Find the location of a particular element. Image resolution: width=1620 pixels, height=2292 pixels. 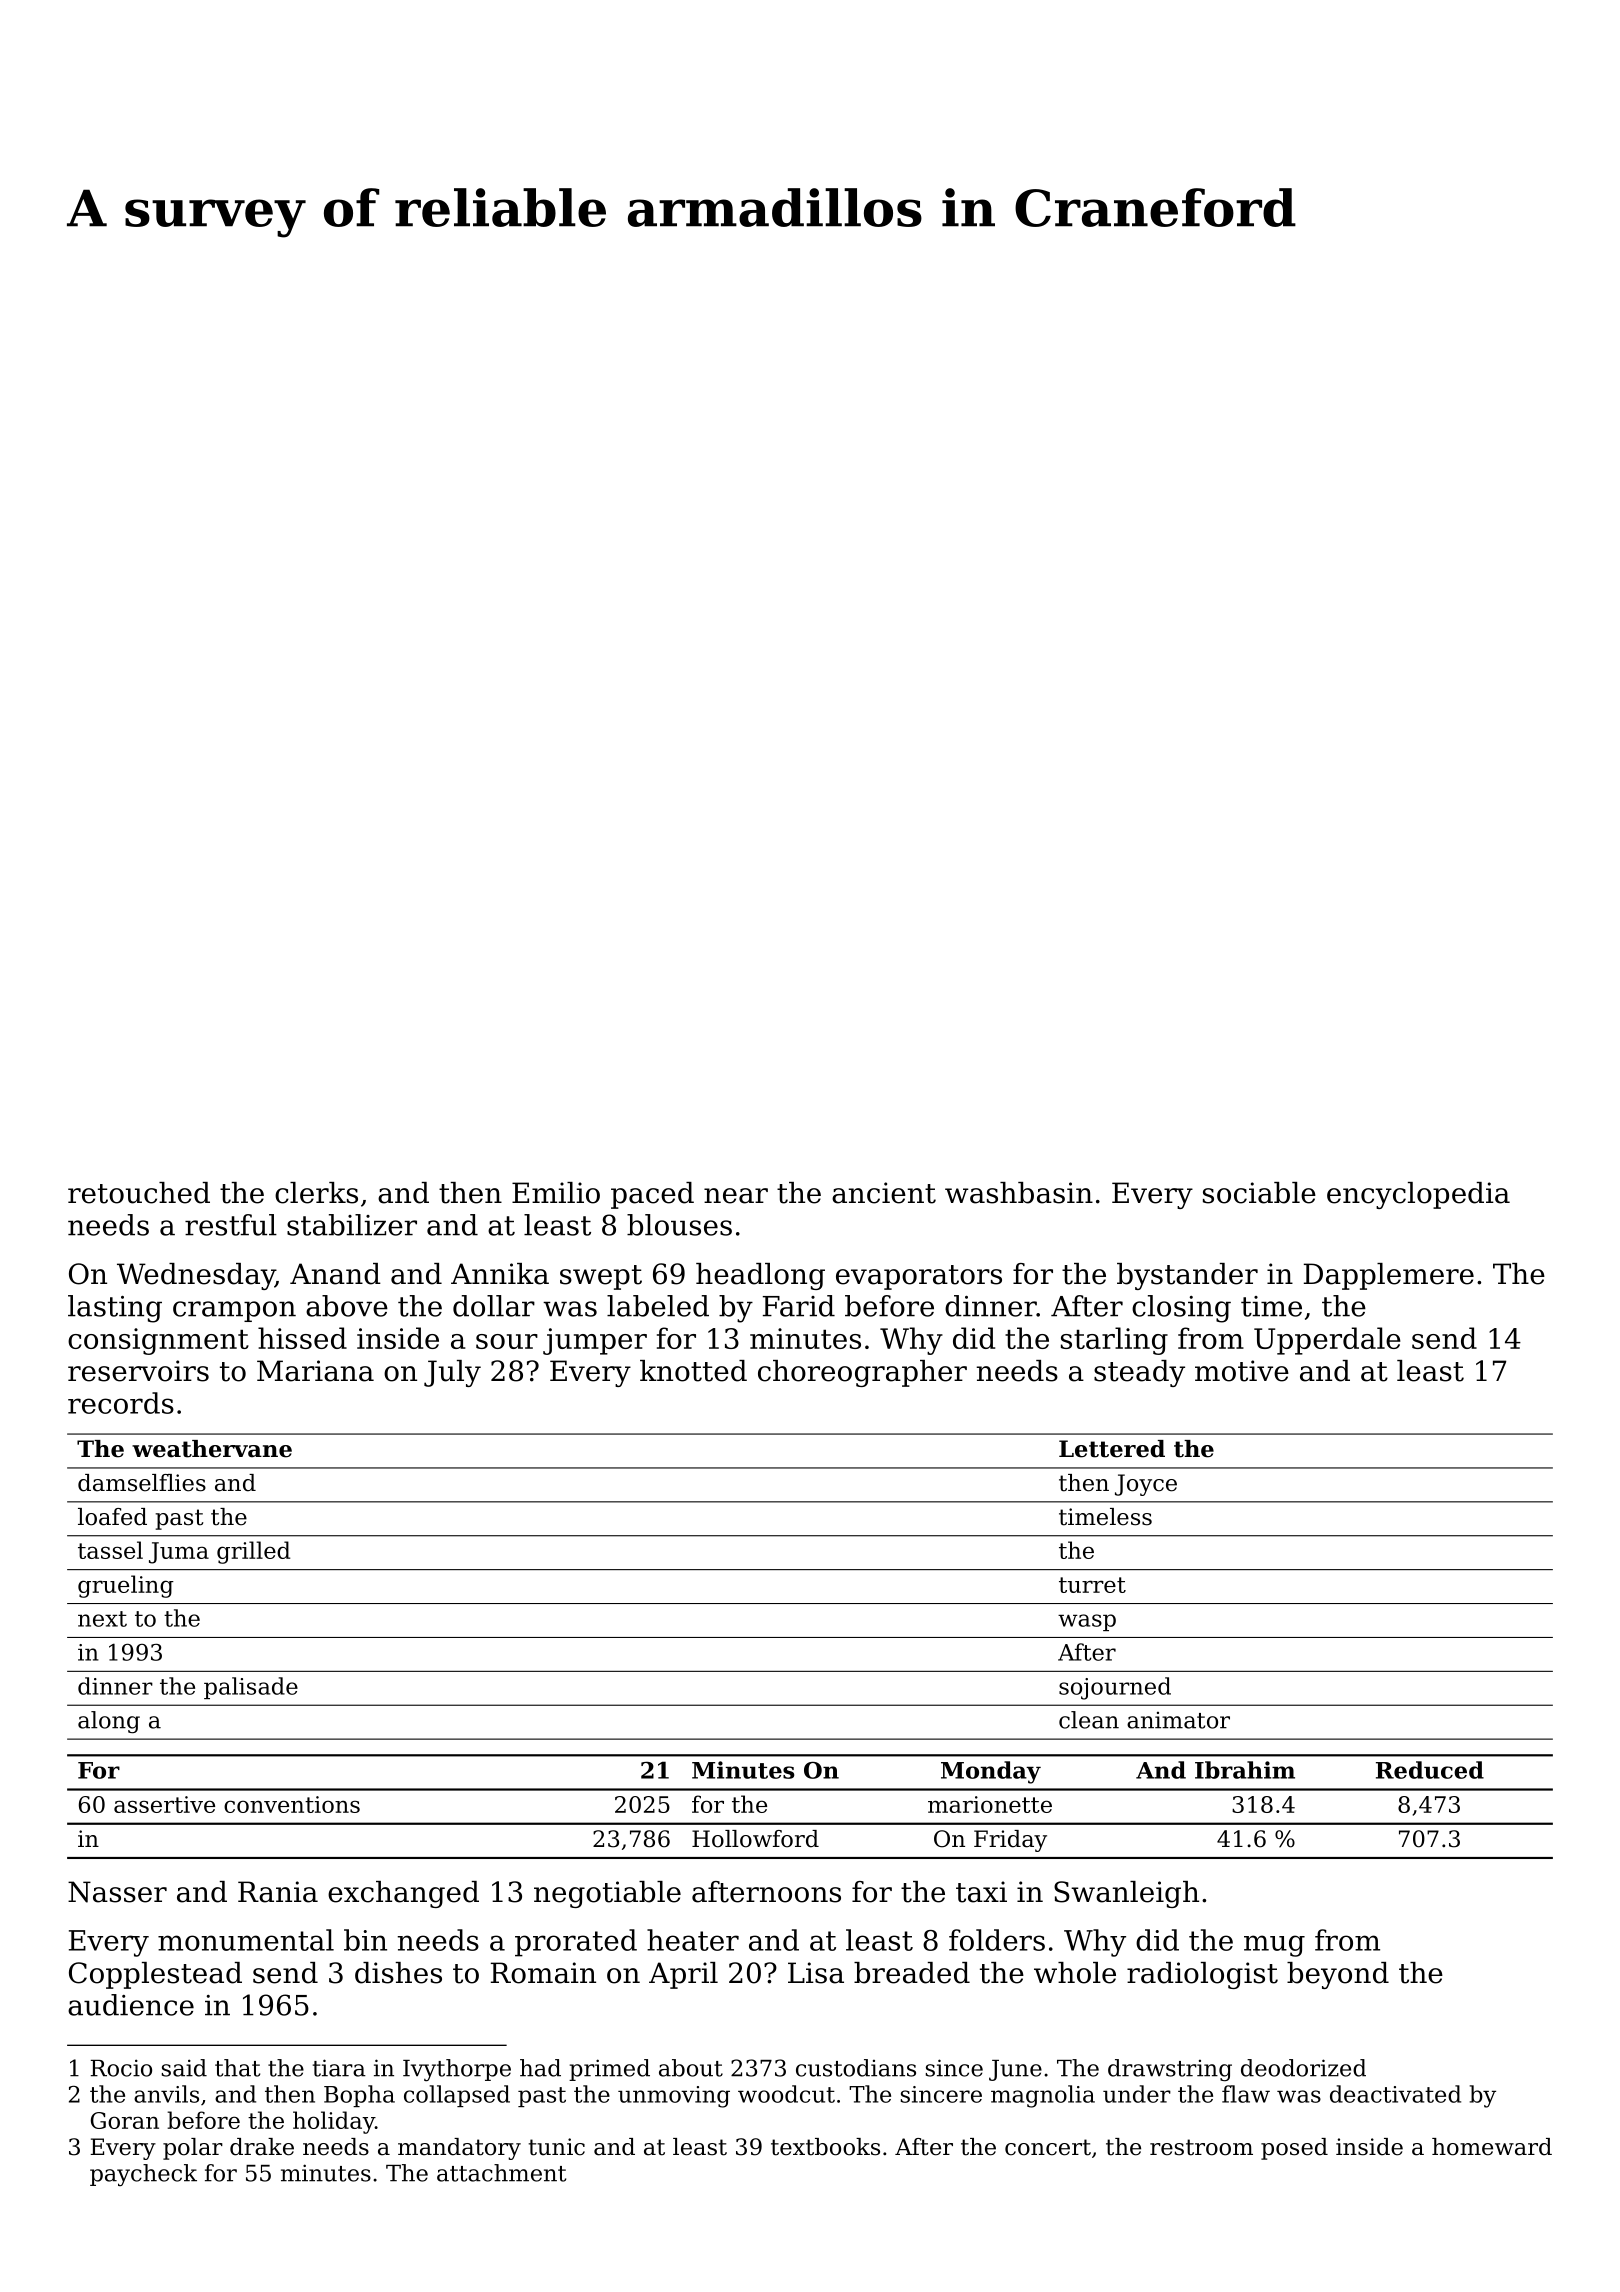

retouched is located at coordinates (139, 1193).
